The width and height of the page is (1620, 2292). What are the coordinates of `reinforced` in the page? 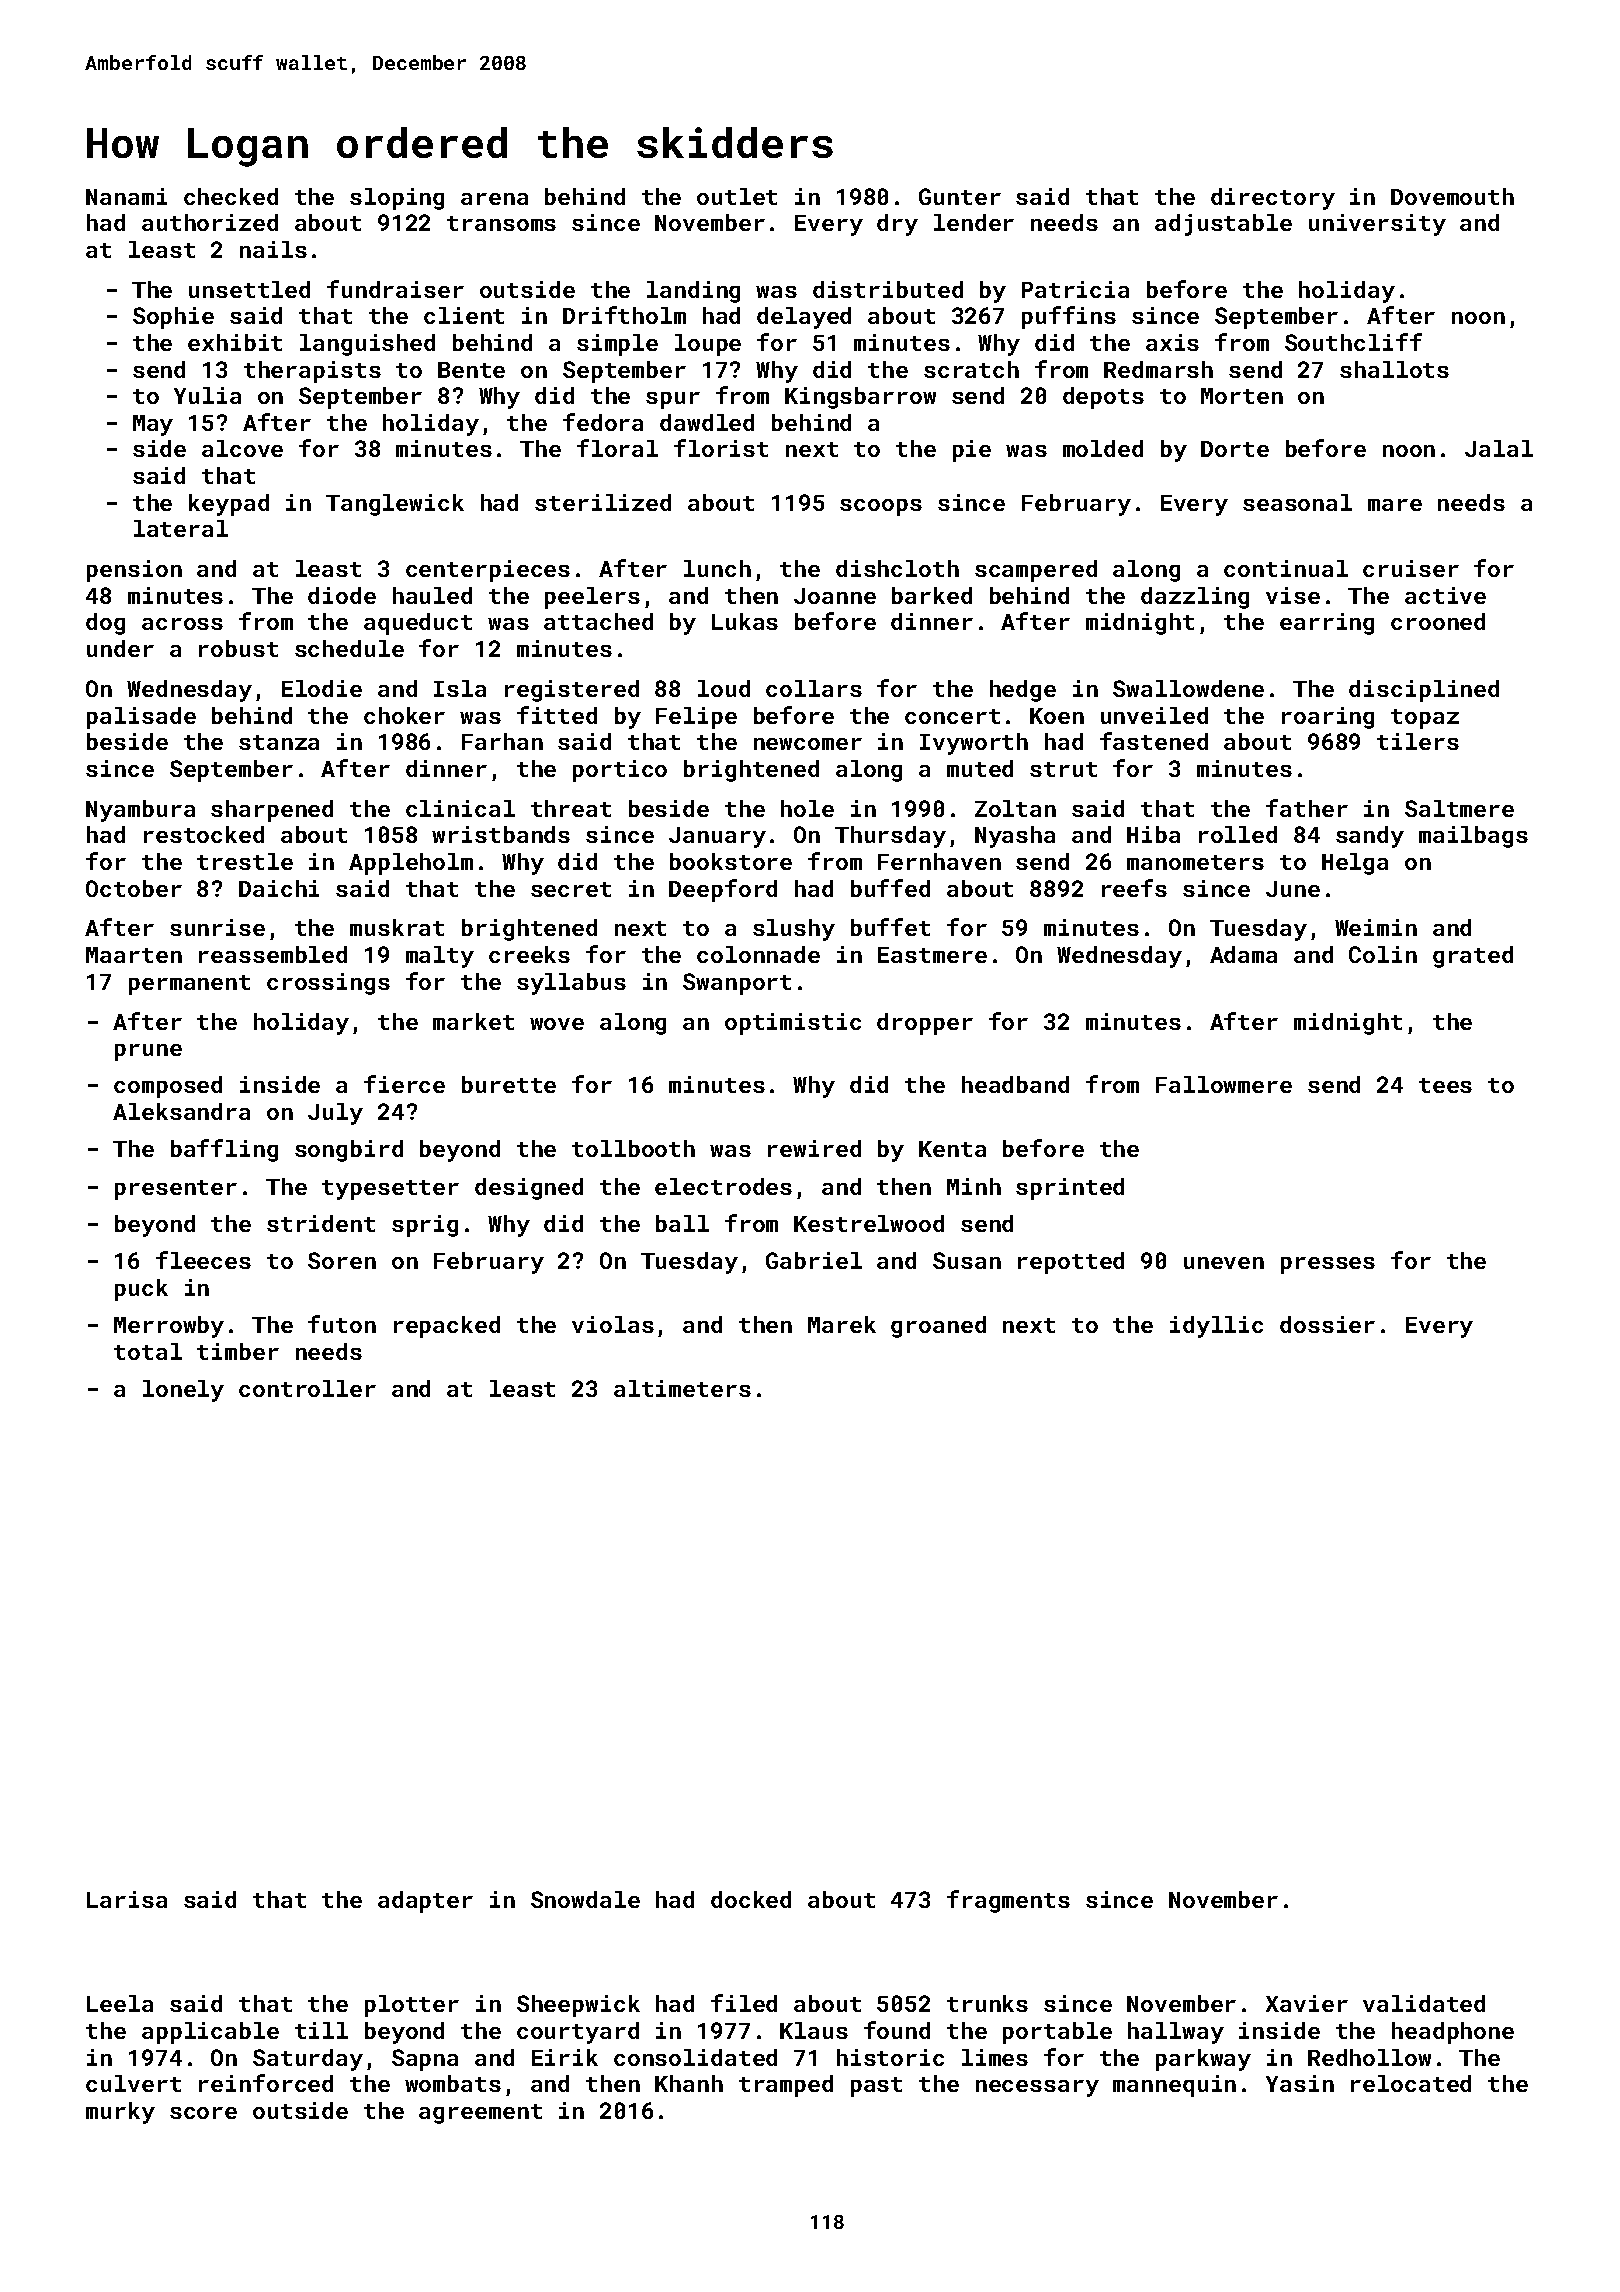 It's located at (266, 2083).
